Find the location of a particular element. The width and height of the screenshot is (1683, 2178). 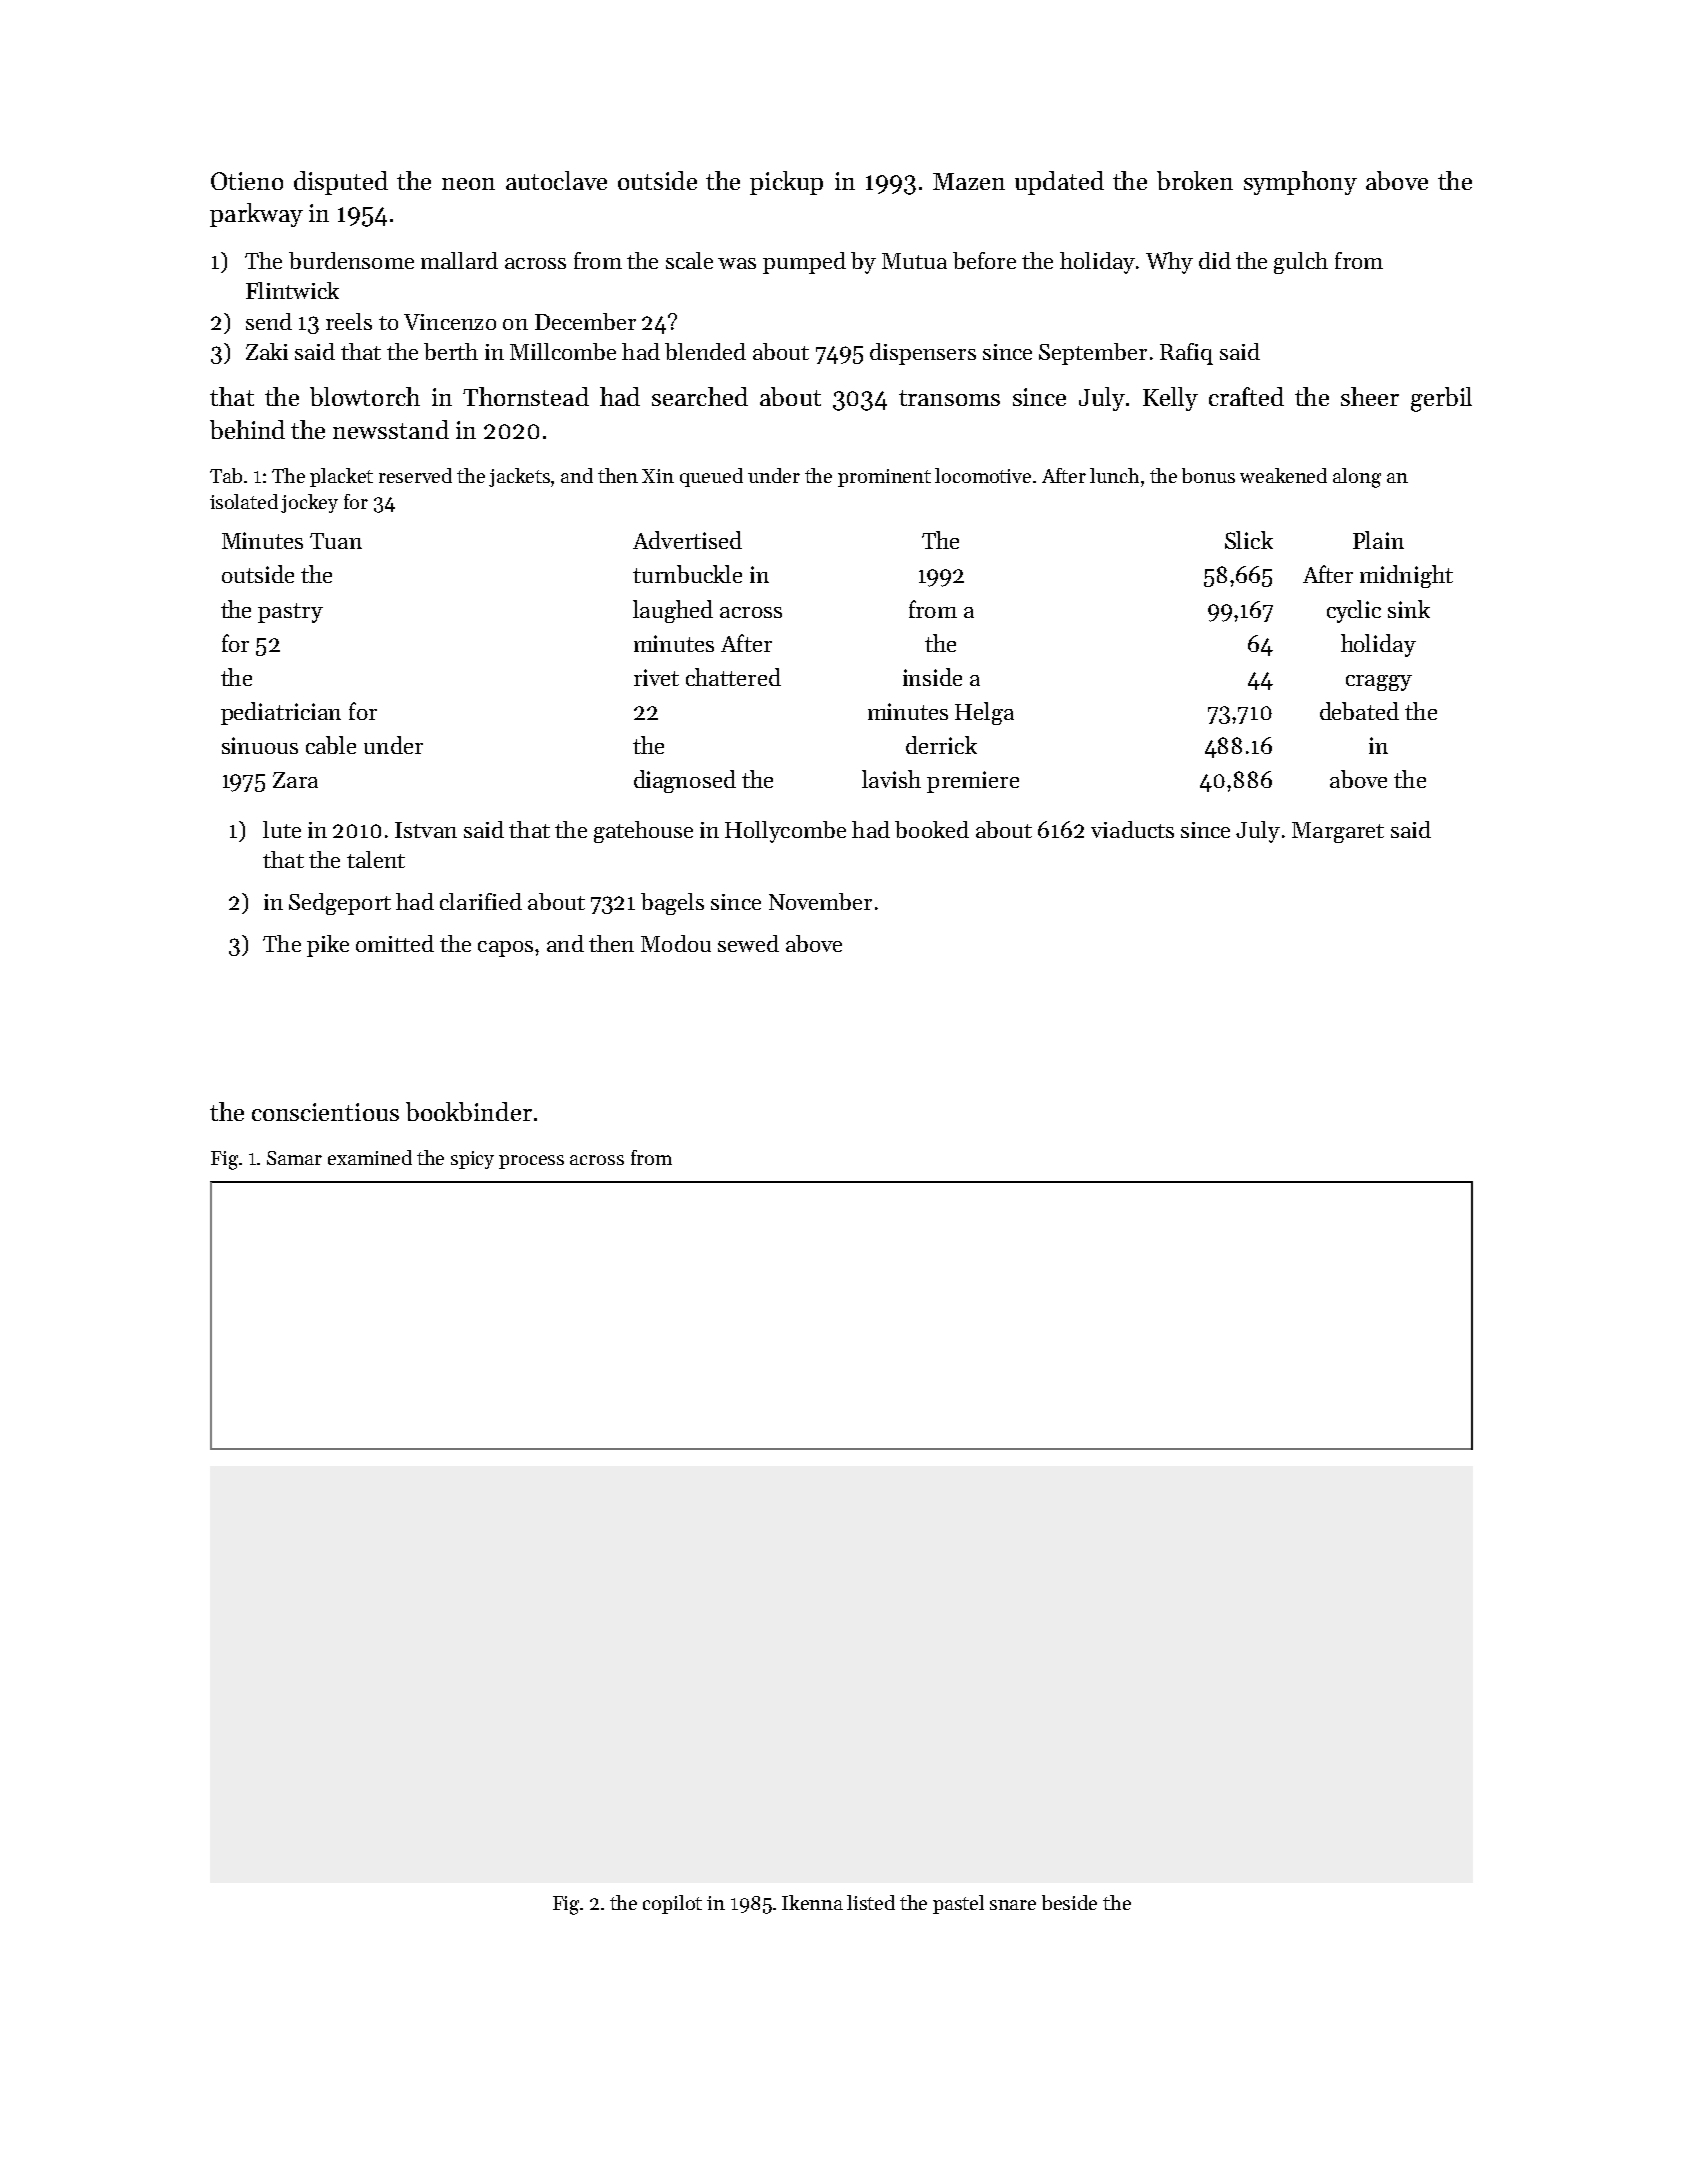

capos is located at coordinates (505, 949).
